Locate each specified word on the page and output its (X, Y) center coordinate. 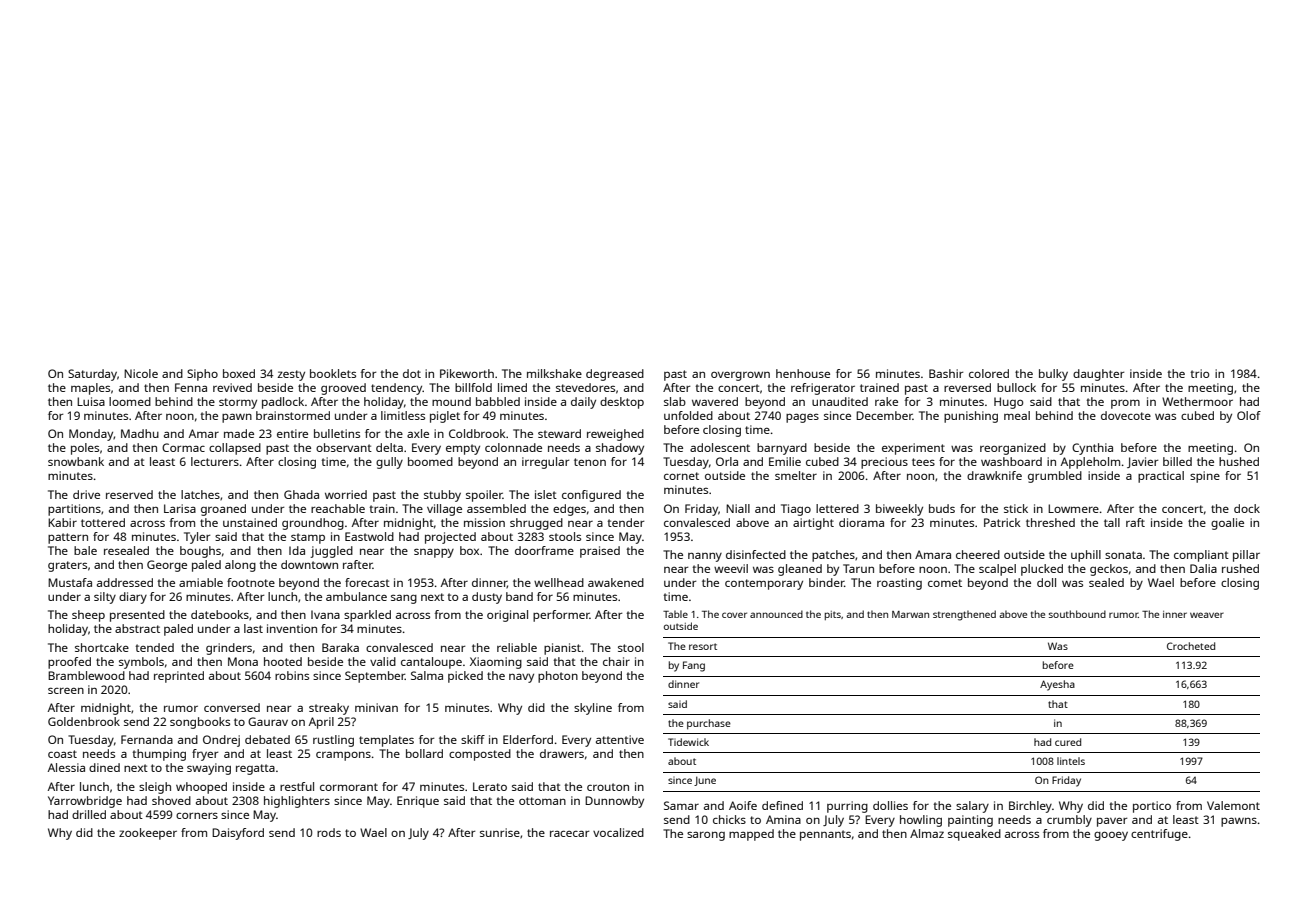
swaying (209, 769)
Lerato (490, 786)
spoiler (484, 496)
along (240, 566)
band (519, 596)
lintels (1071, 761)
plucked (1042, 570)
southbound (1077, 614)
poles (85, 449)
